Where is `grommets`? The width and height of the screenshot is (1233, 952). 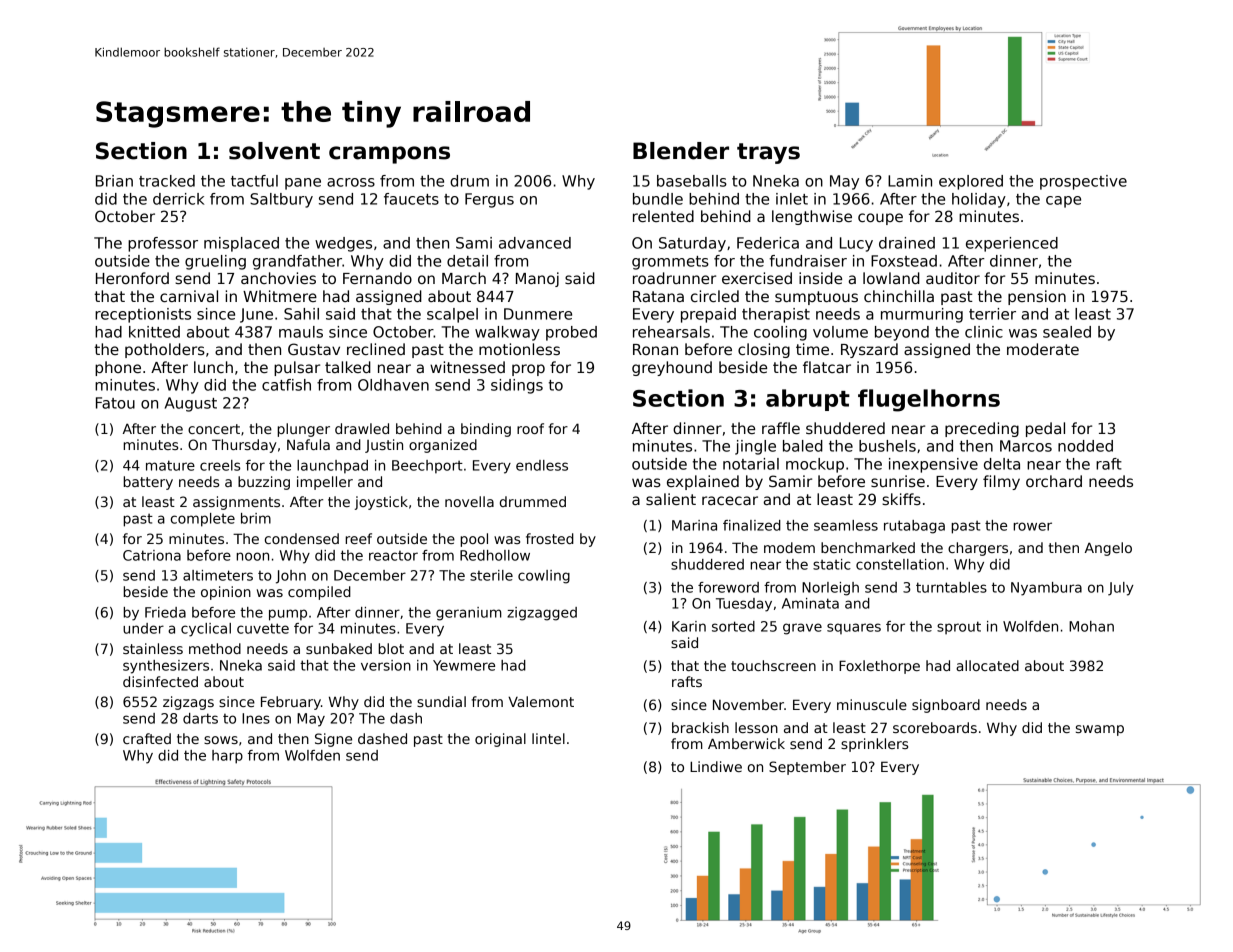 grommets is located at coordinates (670, 263).
